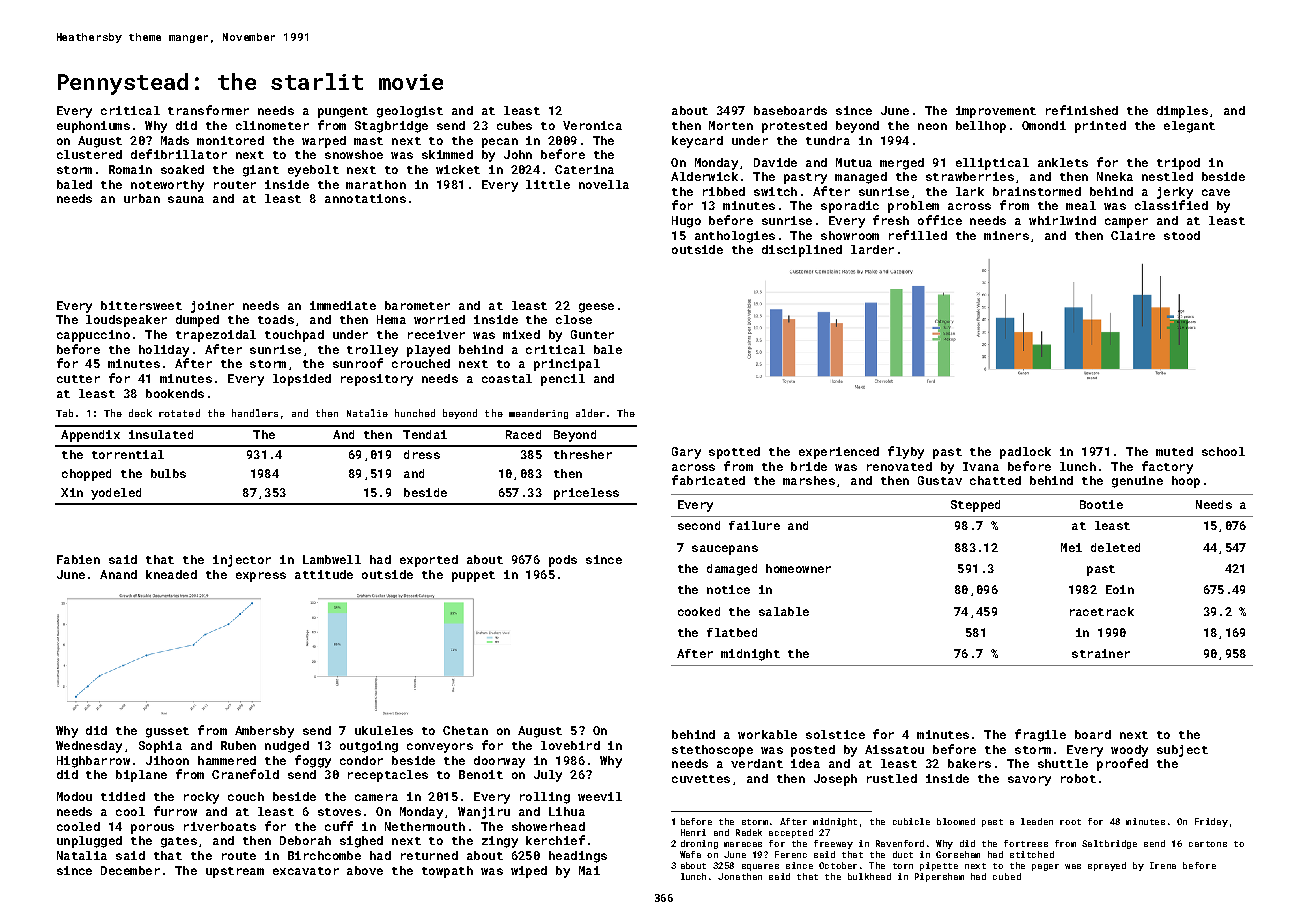  Describe the element at coordinates (1115, 547) in the page. I see `deleted` at that location.
